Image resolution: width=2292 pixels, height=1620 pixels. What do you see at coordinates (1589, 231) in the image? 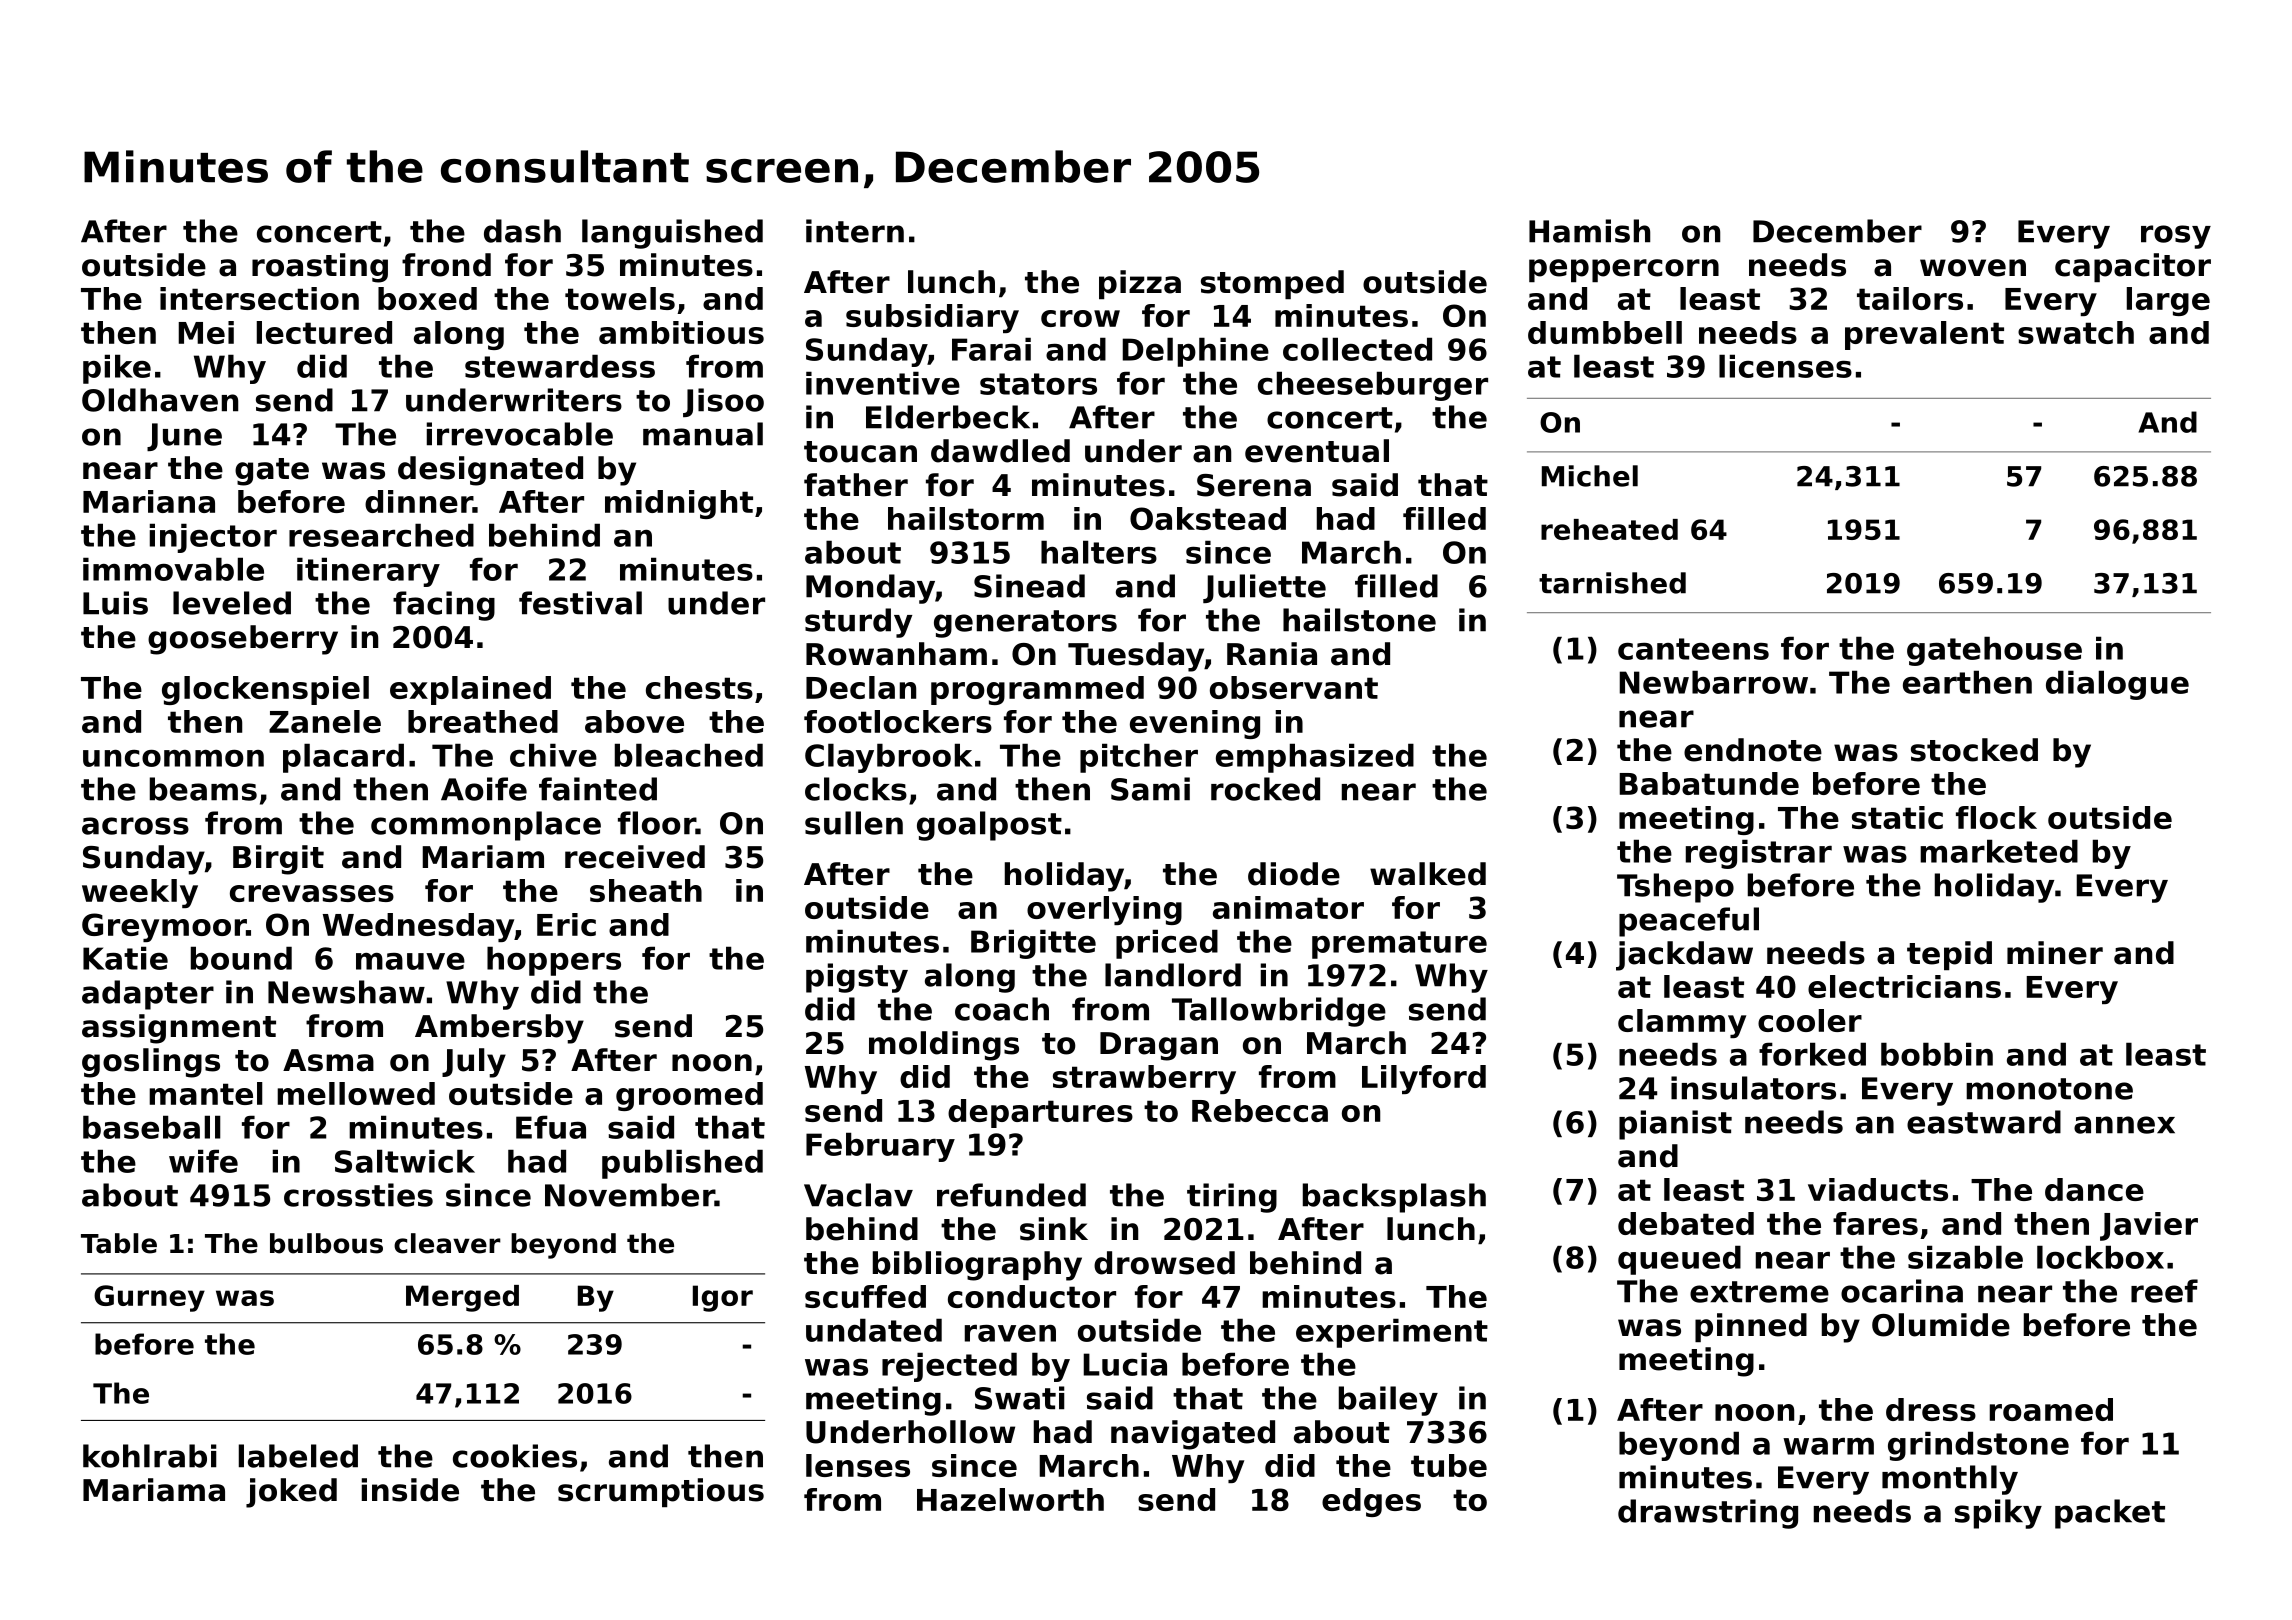
I see `Hamish` at bounding box center [1589, 231].
